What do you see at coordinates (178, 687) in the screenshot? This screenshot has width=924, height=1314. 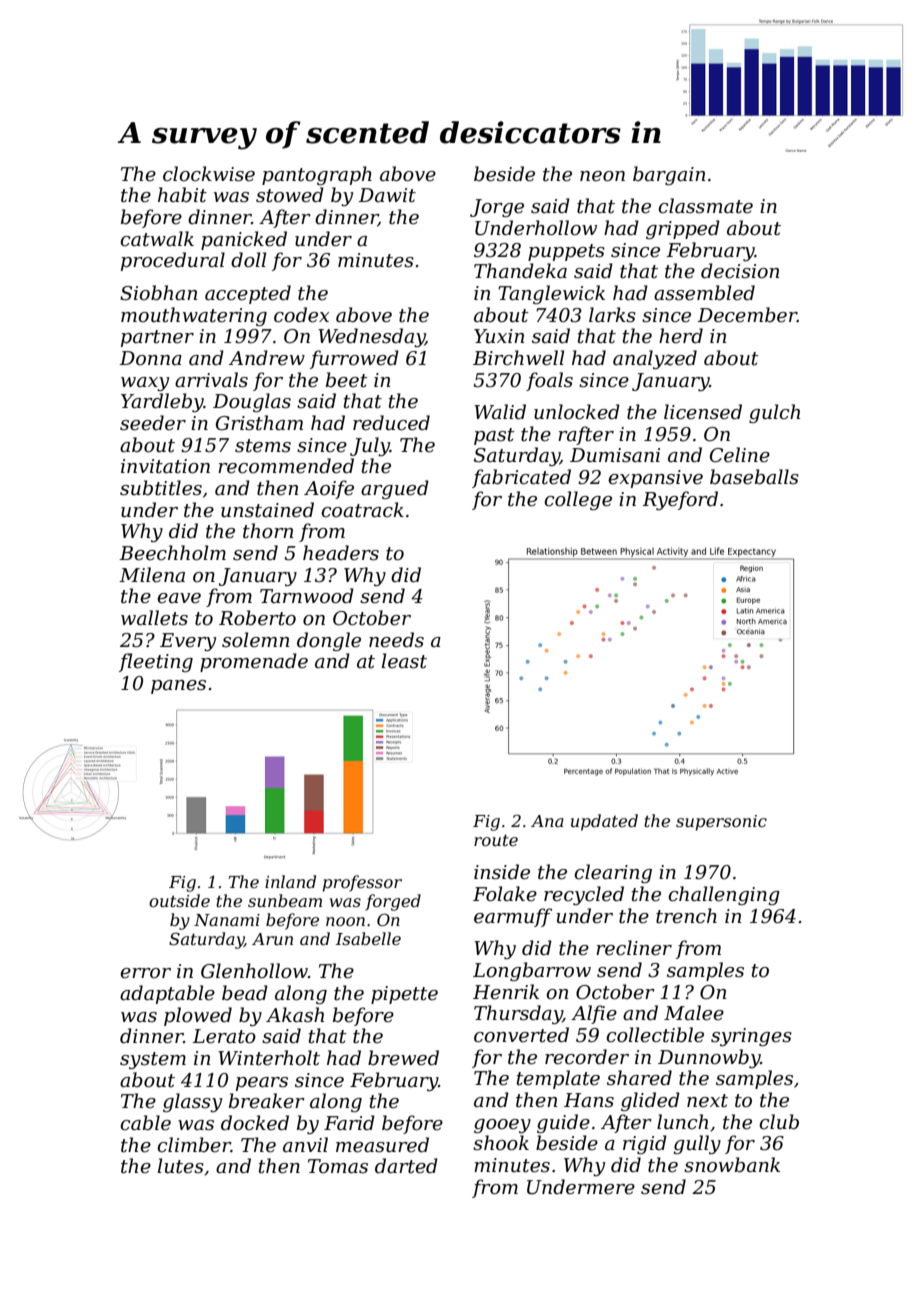 I see `panes` at bounding box center [178, 687].
